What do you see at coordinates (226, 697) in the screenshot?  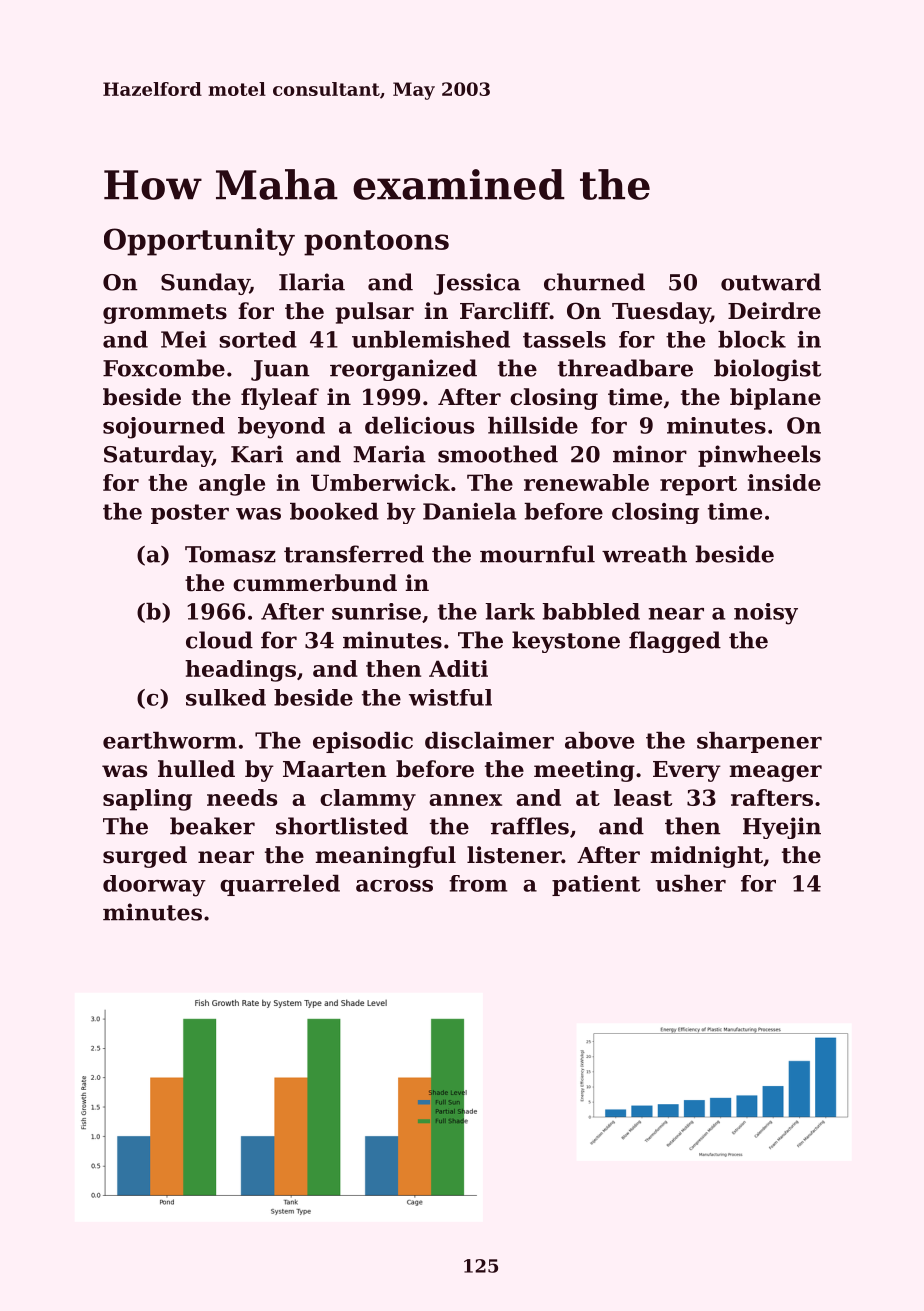 I see `sulked` at bounding box center [226, 697].
